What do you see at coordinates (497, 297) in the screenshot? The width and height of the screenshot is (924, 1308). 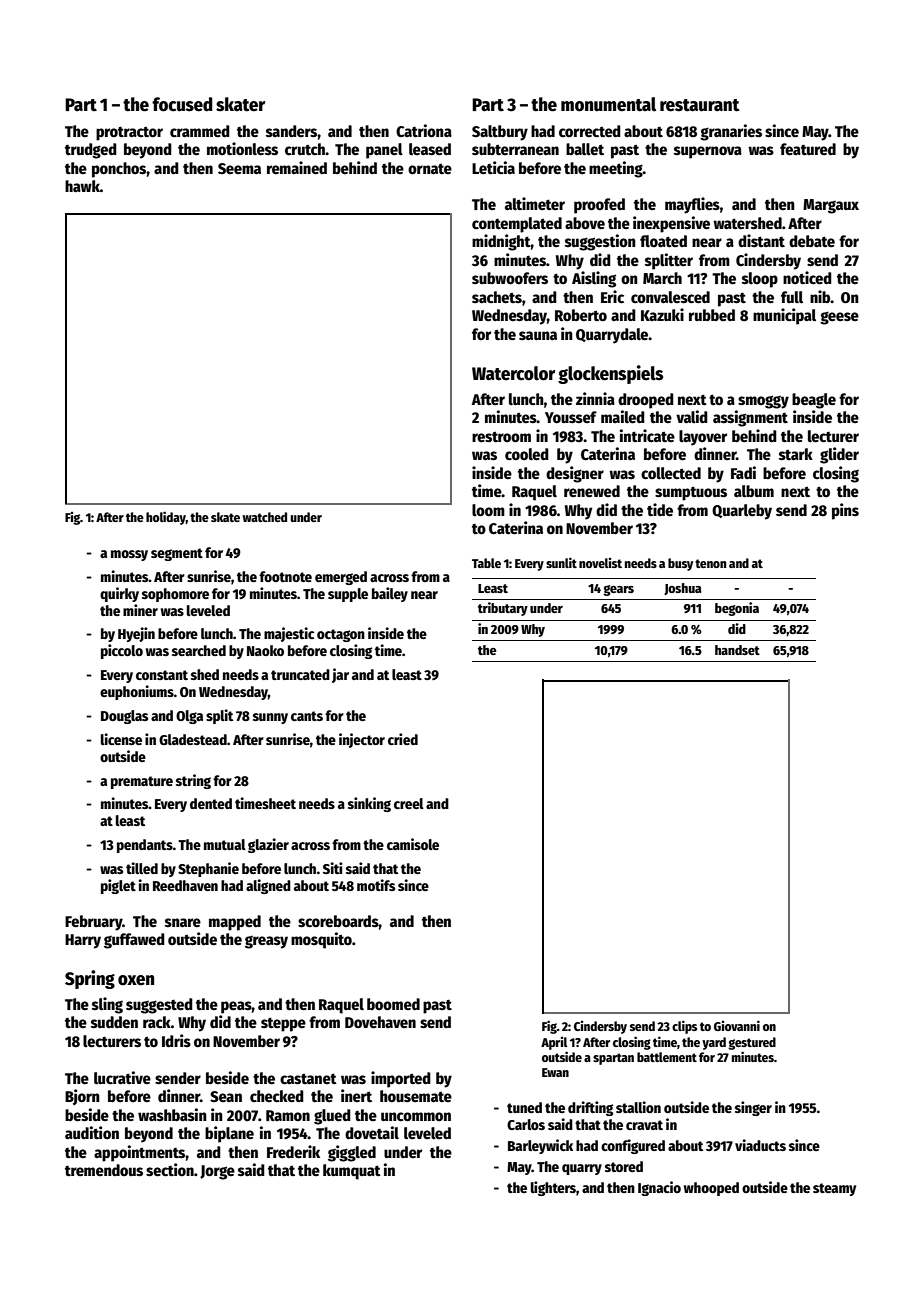 I see `sachets` at bounding box center [497, 297].
